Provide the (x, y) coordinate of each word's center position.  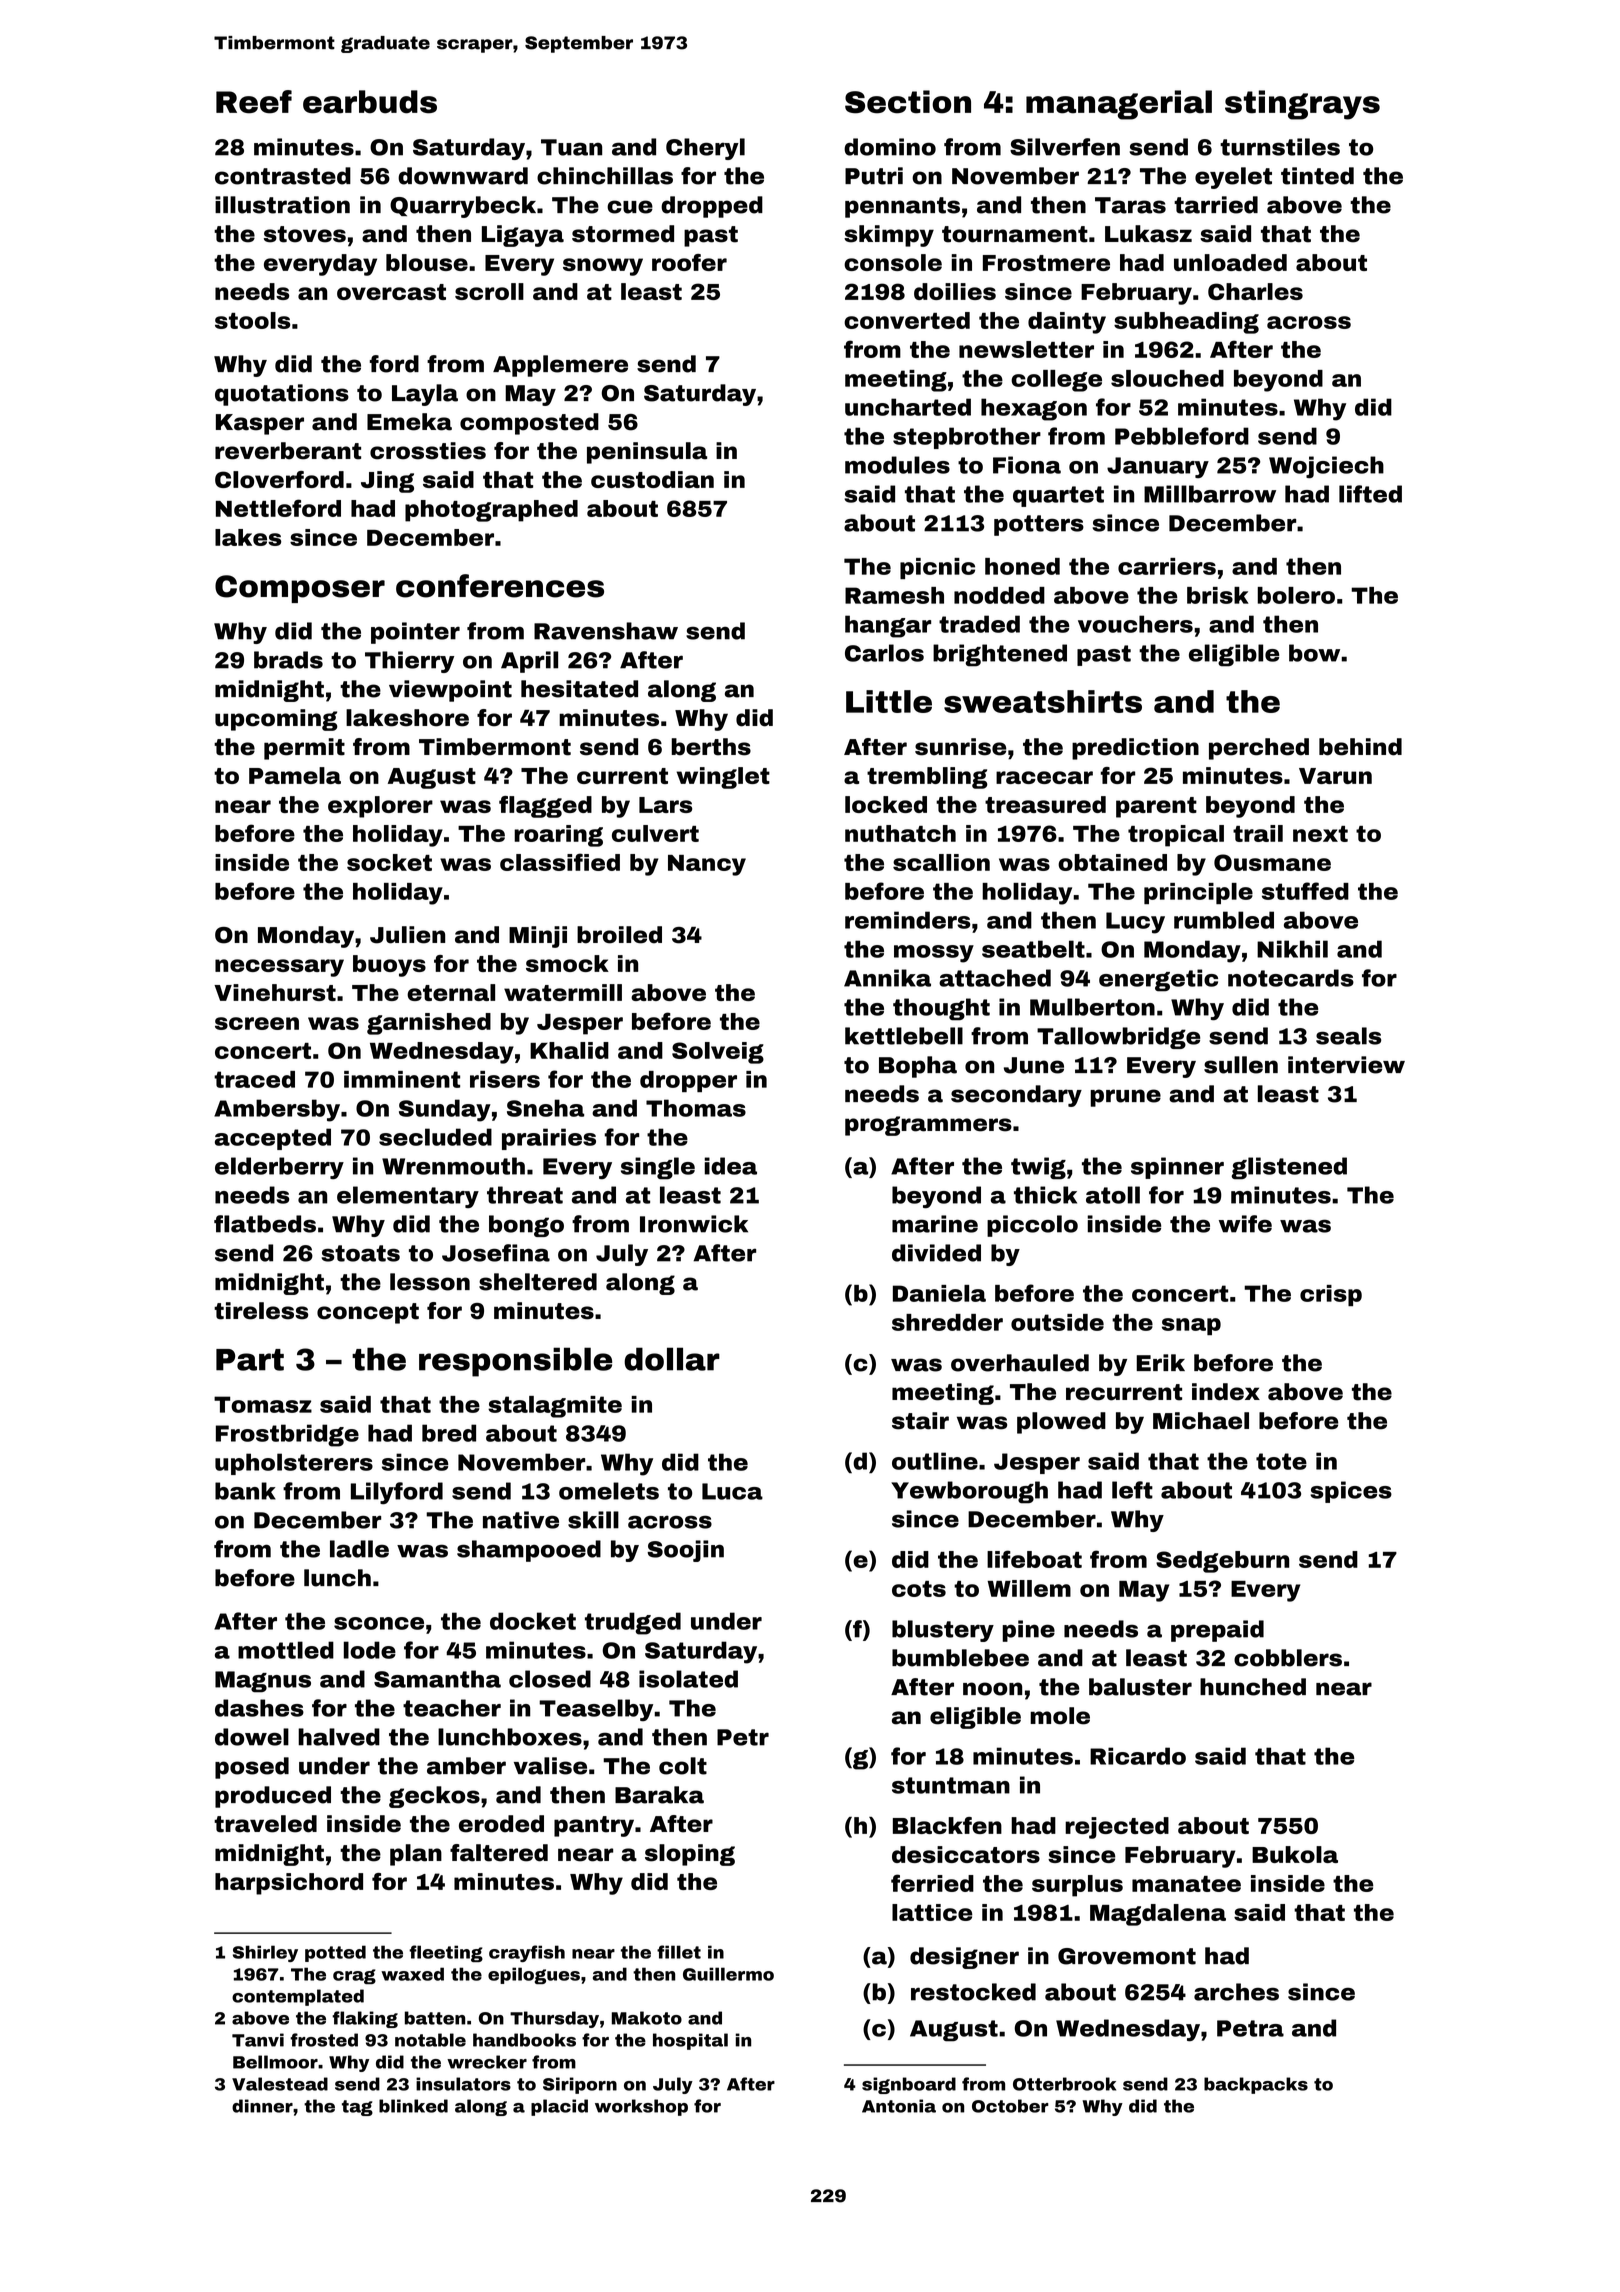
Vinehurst (275, 992)
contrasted (283, 176)
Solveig (718, 1053)
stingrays (1302, 105)
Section (908, 102)
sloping (690, 1855)
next (1320, 834)
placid (559, 2107)
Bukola (1295, 1854)
